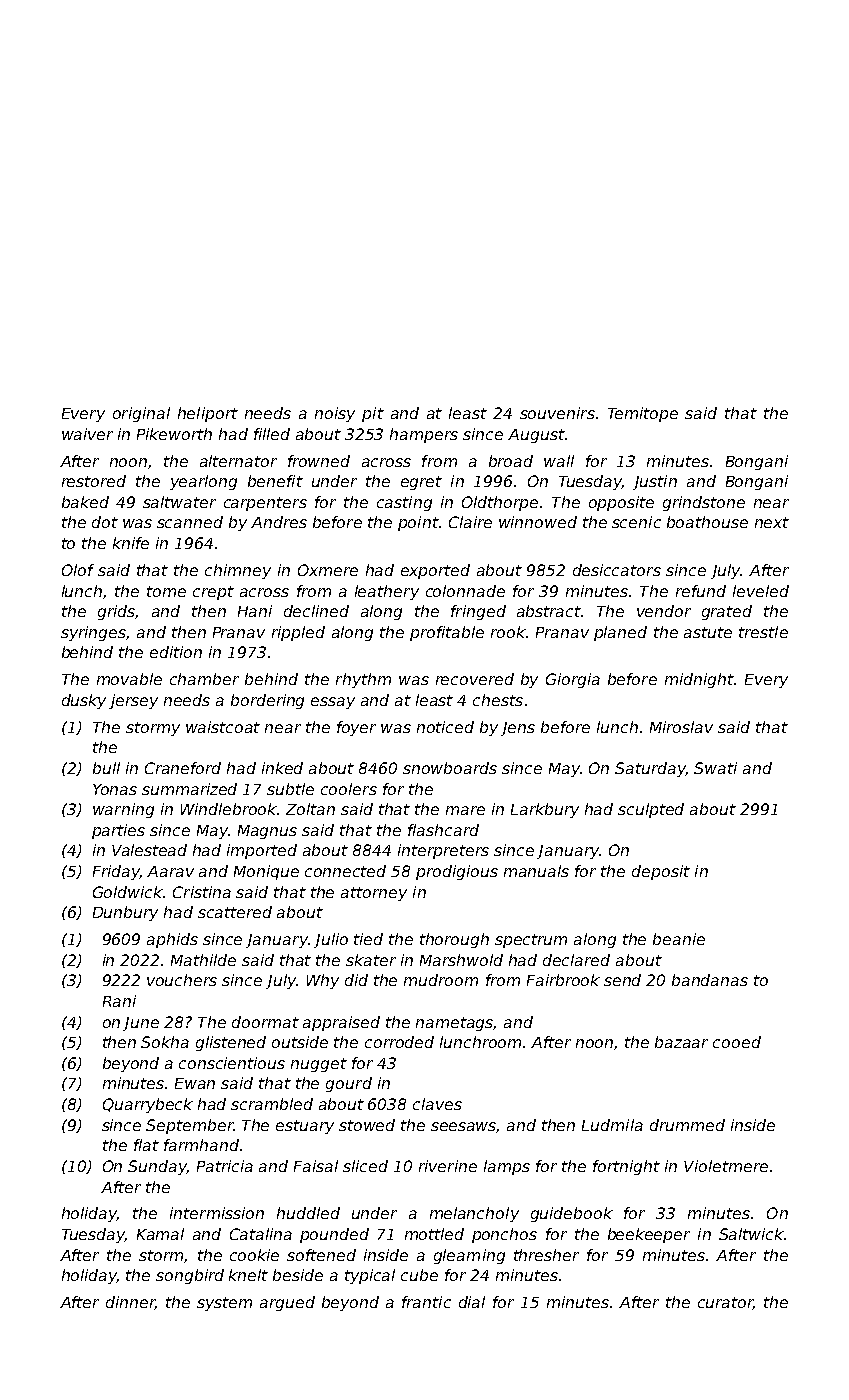 Image resolution: width=849 pixels, height=1400 pixels. What do you see at coordinates (763, 632) in the screenshot?
I see `trestle` at bounding box center [763, 632].
